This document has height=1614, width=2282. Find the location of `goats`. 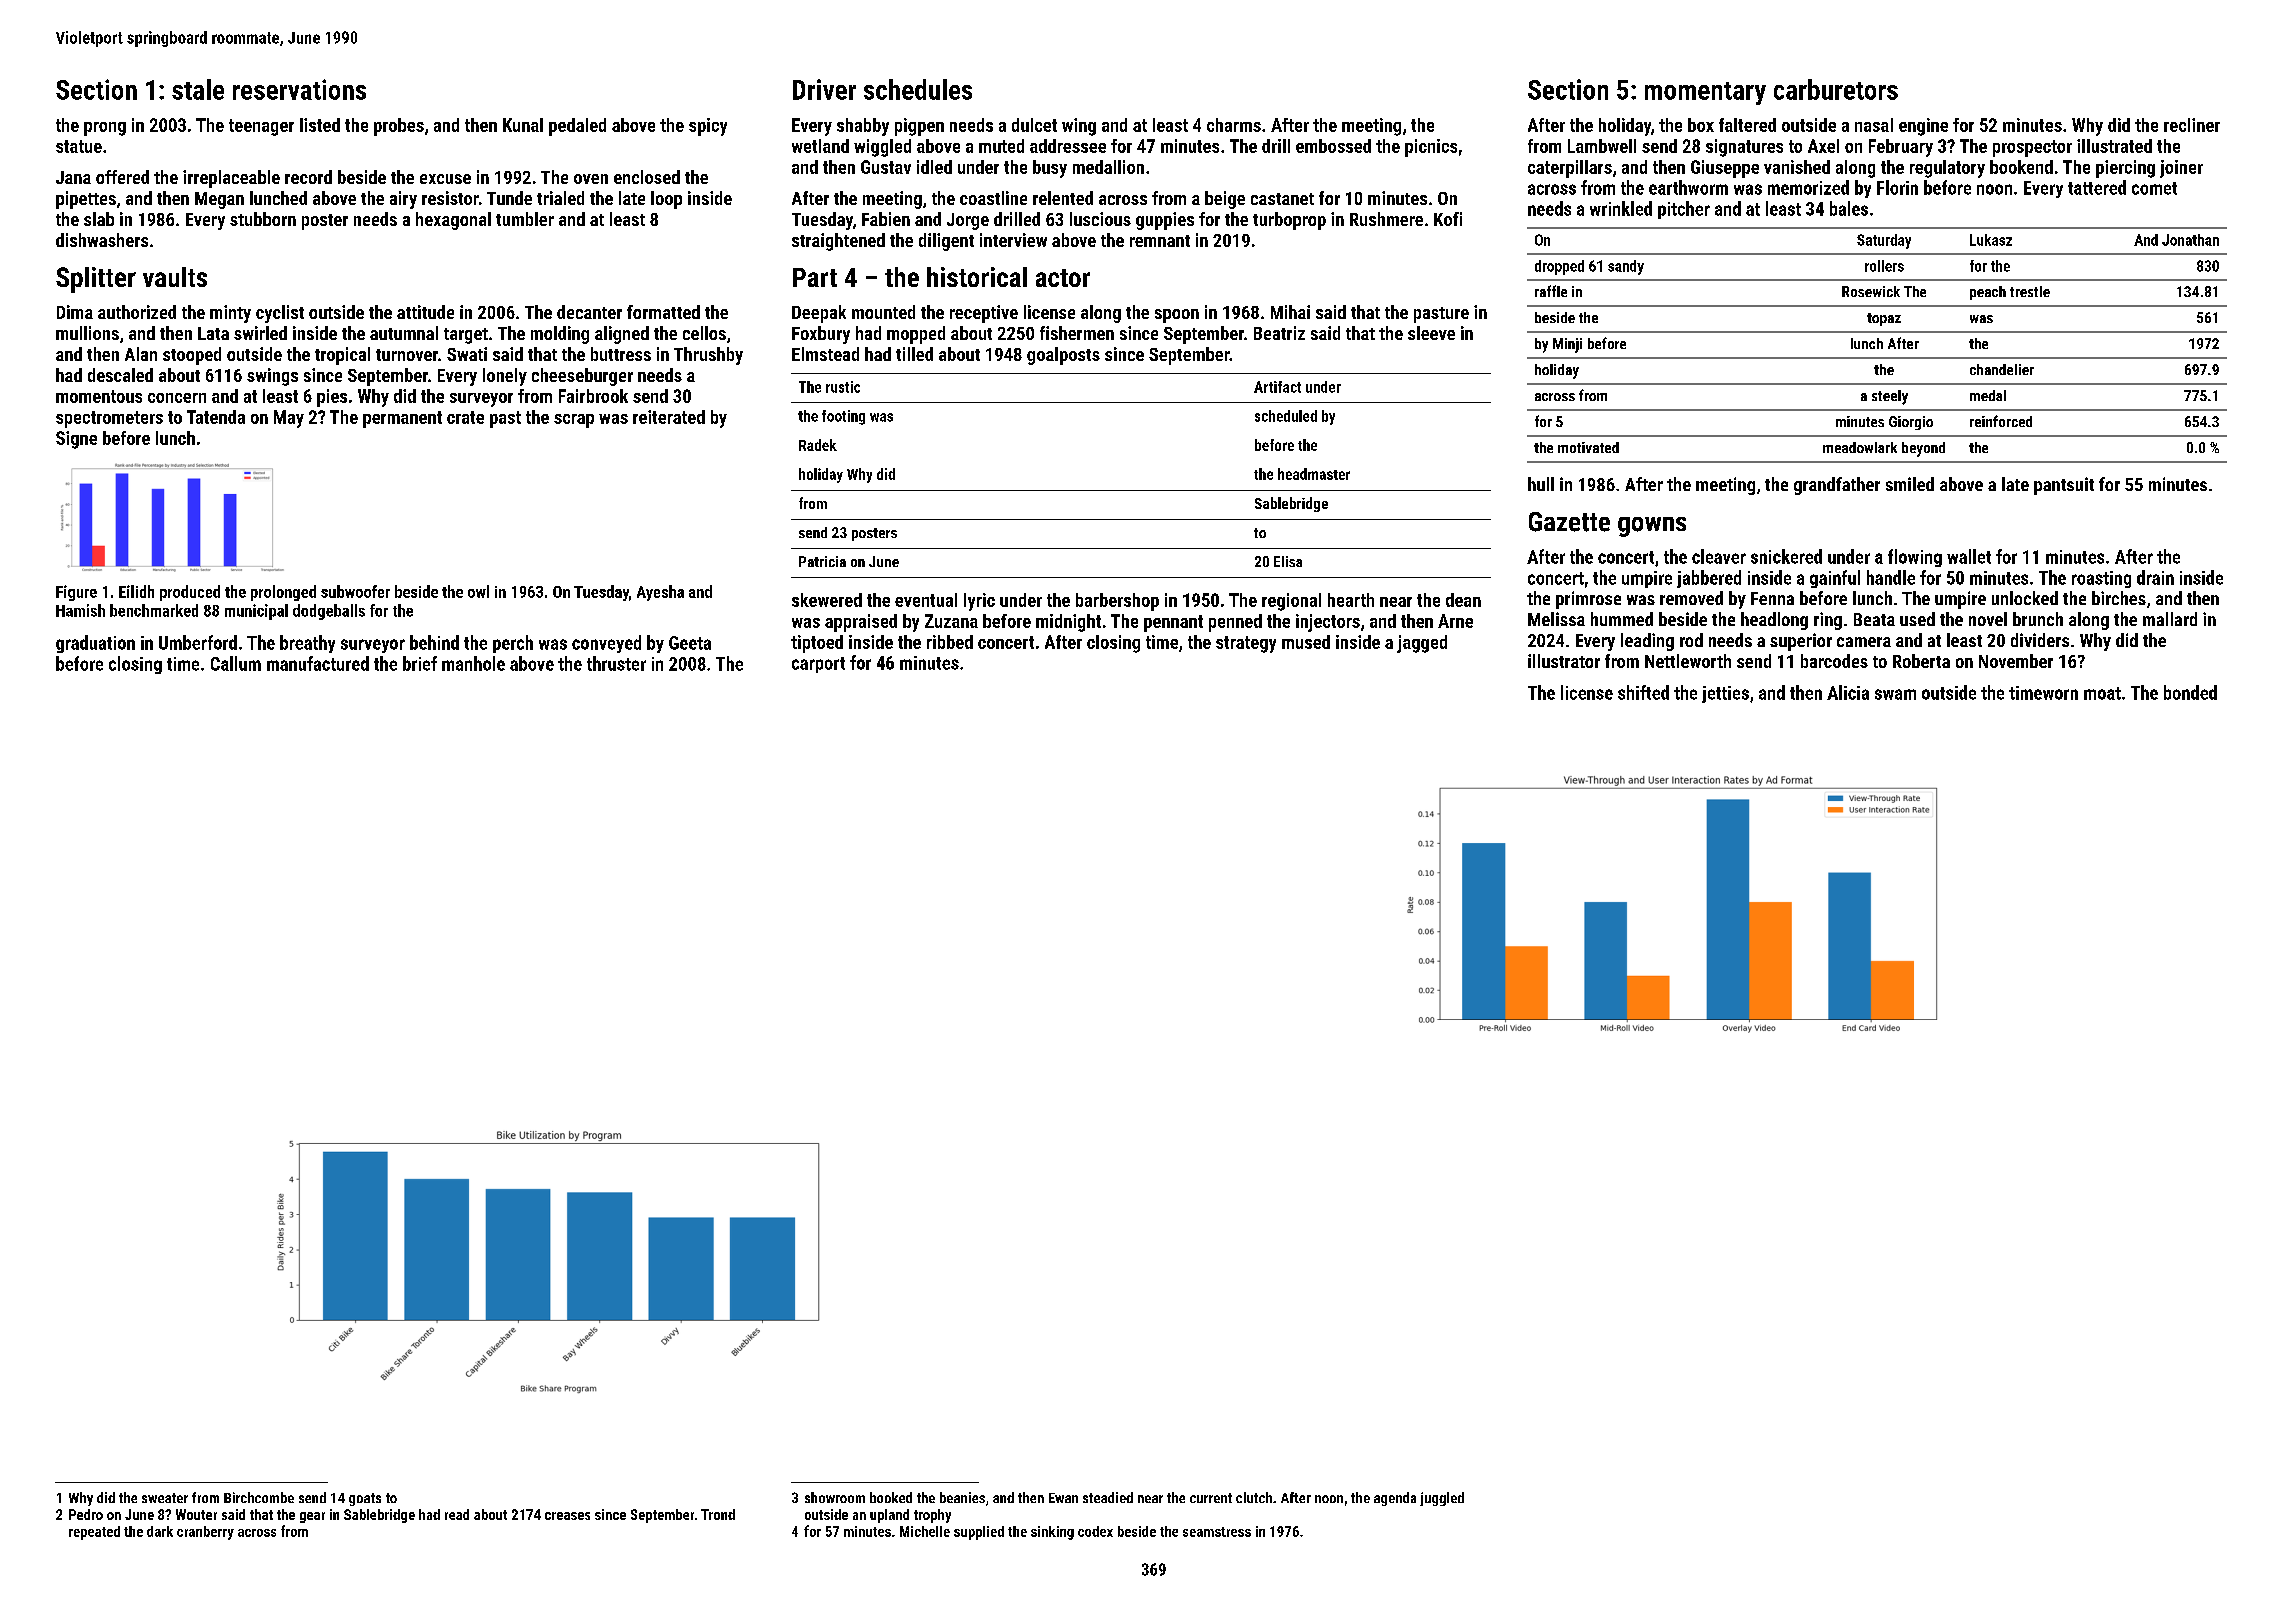

goats is located at coordinates (365, 1499).
